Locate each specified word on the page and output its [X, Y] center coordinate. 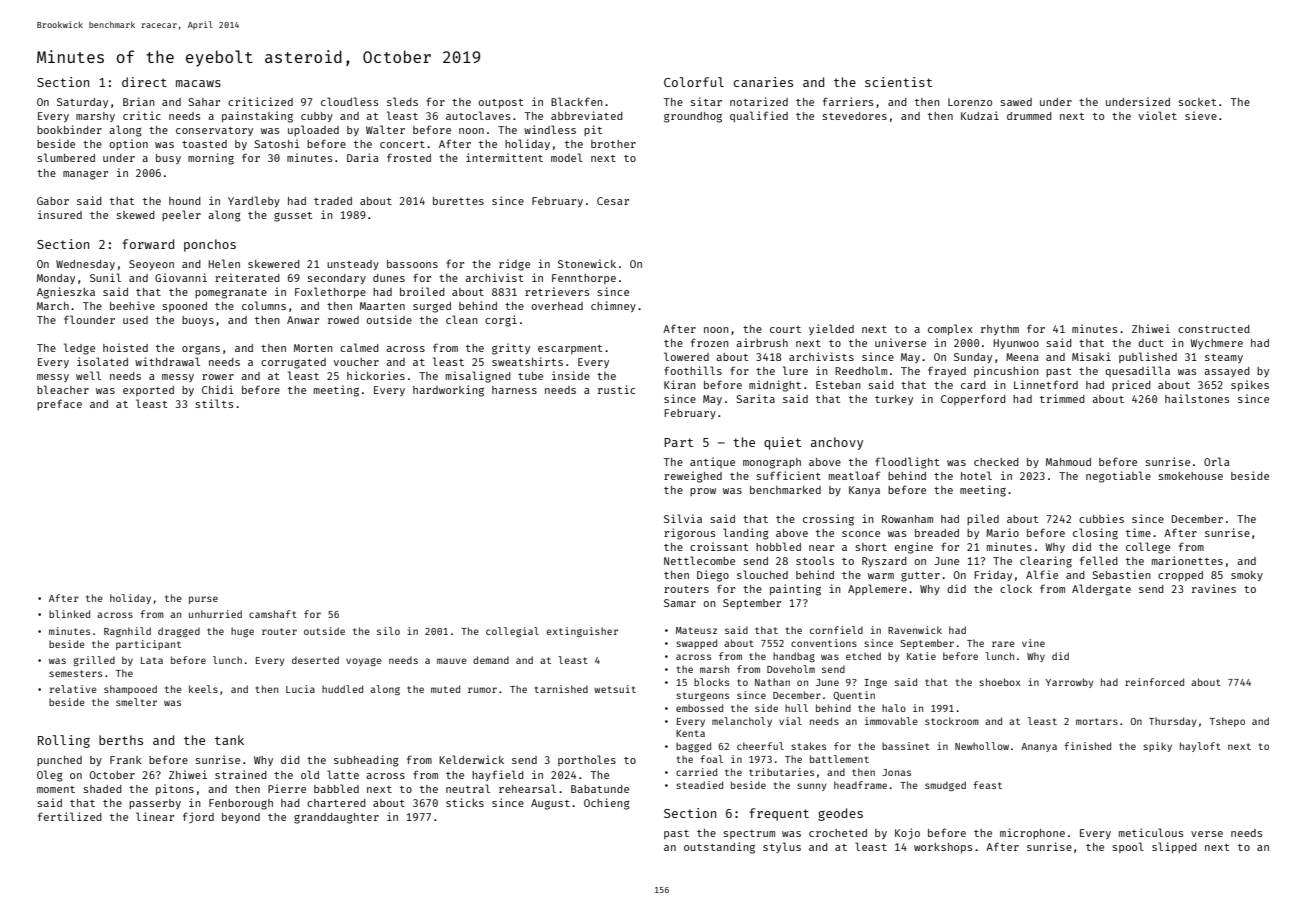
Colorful [694, 82]
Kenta [690, 733]
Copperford [973, 399]
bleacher [63, 389]
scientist [898, 82]
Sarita [756, 398]
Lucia [300, 689]
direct [144, 82]
